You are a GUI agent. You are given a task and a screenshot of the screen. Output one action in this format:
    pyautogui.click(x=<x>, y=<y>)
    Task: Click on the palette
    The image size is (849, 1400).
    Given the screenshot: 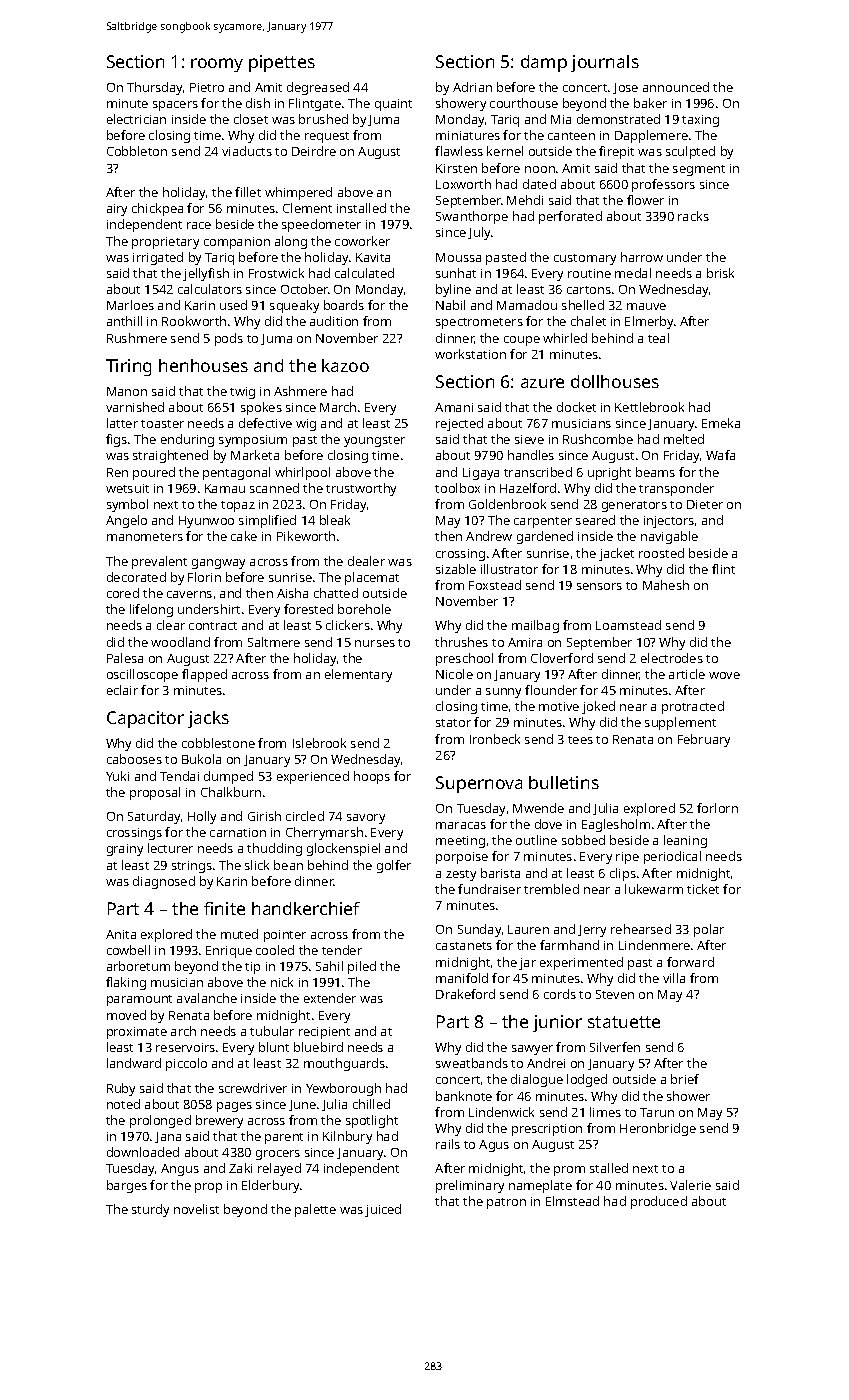 What is the action you would take?
    pyautogui.click(x=315, y=1210)
